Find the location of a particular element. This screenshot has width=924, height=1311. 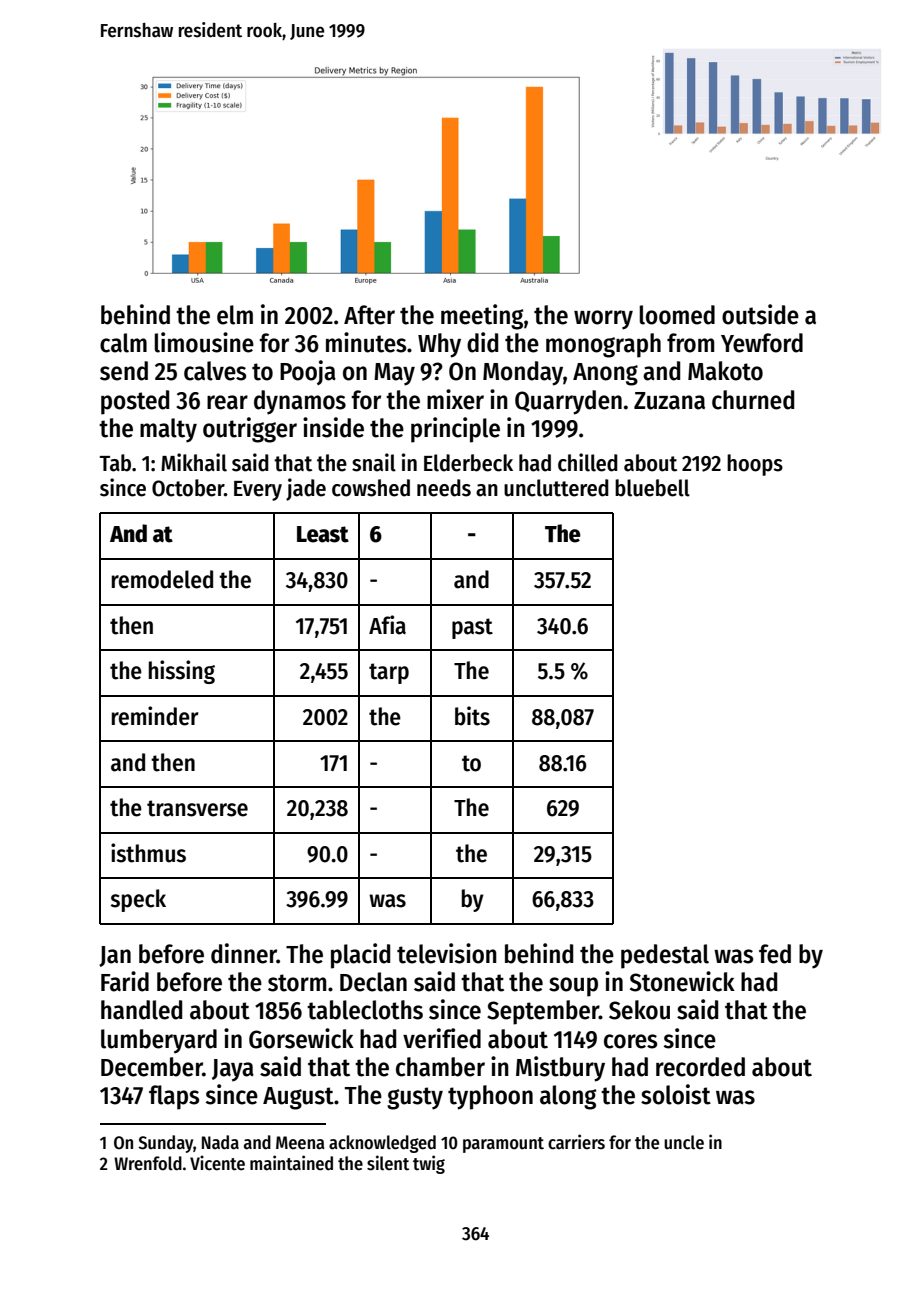

pedestal is located at coordinates (665, 956).
